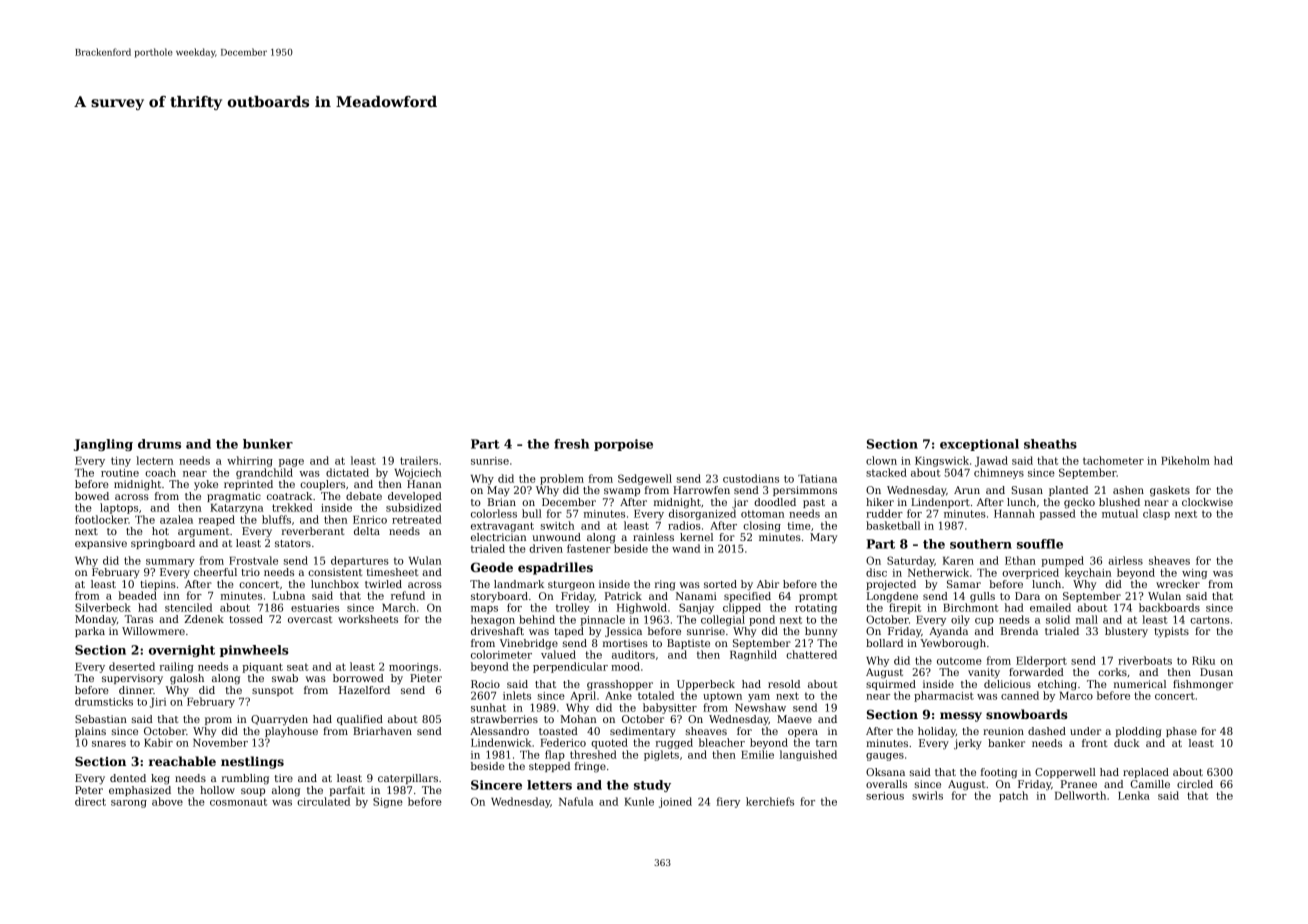 The height and width of the screenshot is (924, 1308). Describe the element at coordinates (1087, 619) in the screenshot. I see `mall` at that location.
